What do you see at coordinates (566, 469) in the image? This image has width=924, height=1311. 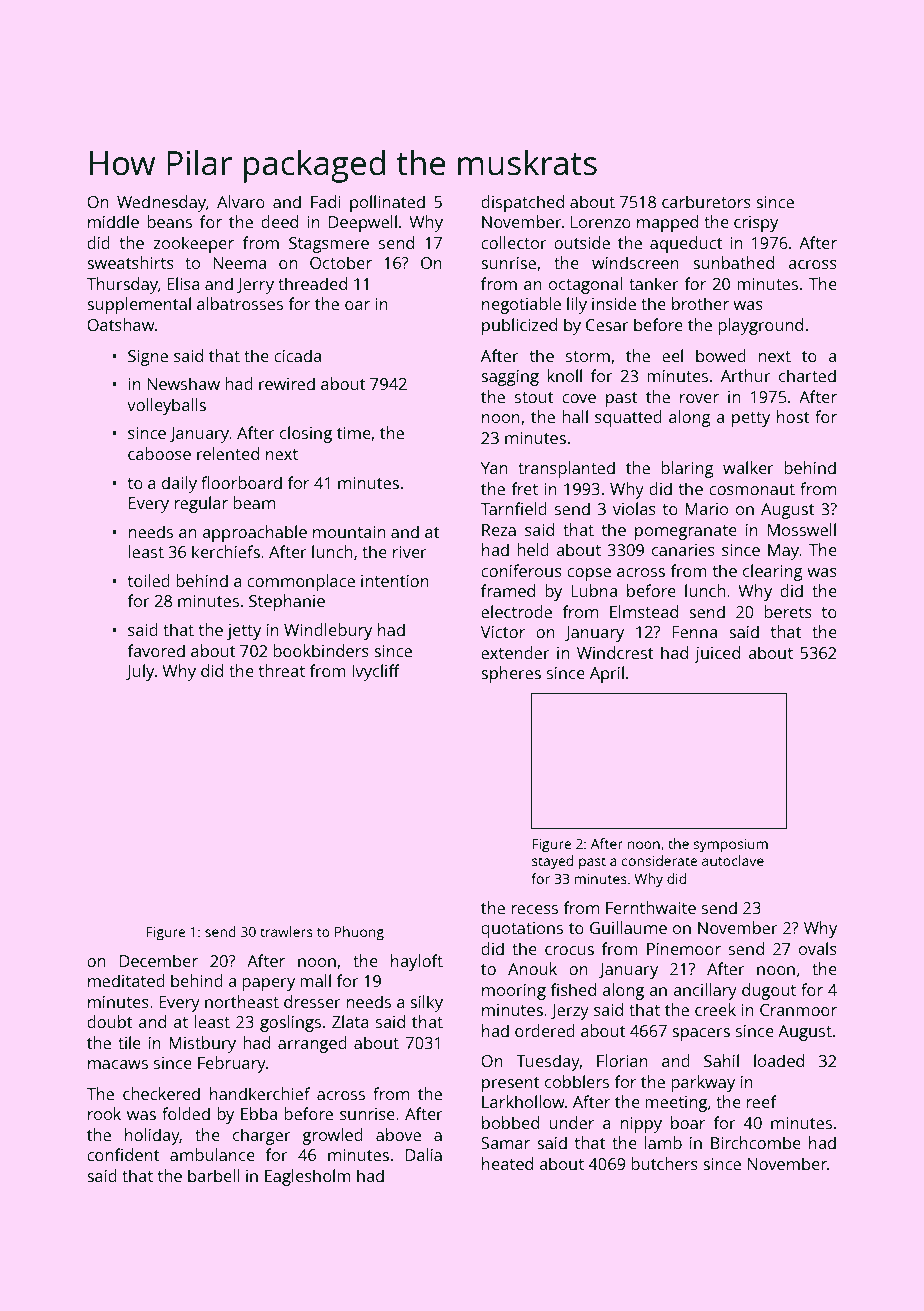 I see `transplanted` at bounding box center [566, 469].
